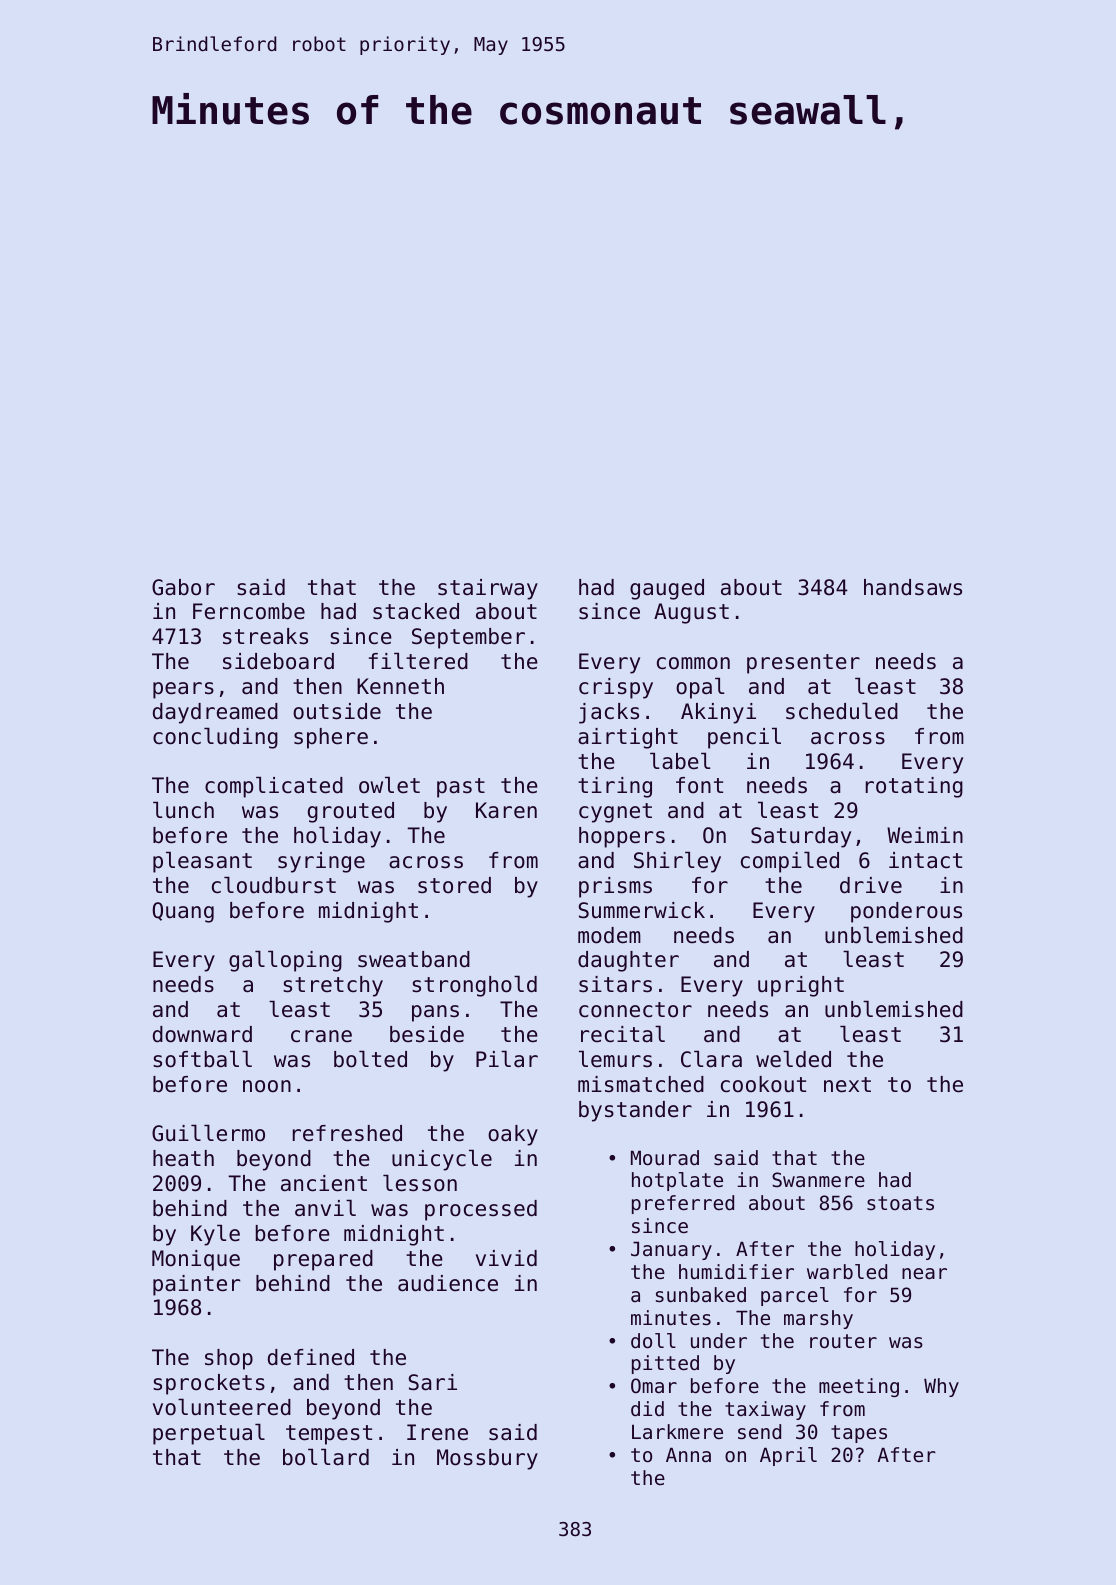 Image resolution: width=1116 pixels, height=1585 pixels. I want to click on ponderous, so click(906, 912).
